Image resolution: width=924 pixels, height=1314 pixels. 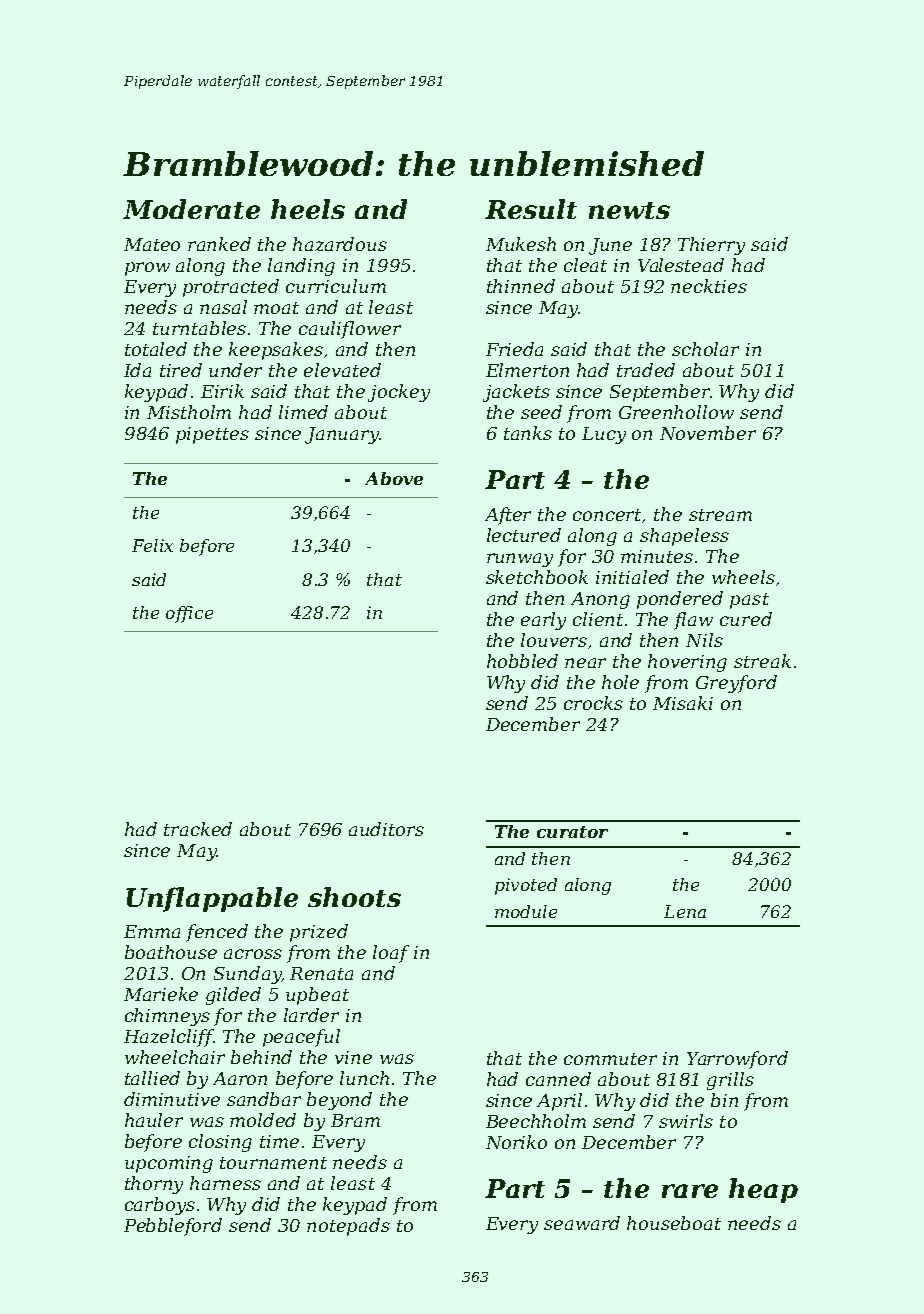 I want to click on stream, so click(x=720, y=515).
